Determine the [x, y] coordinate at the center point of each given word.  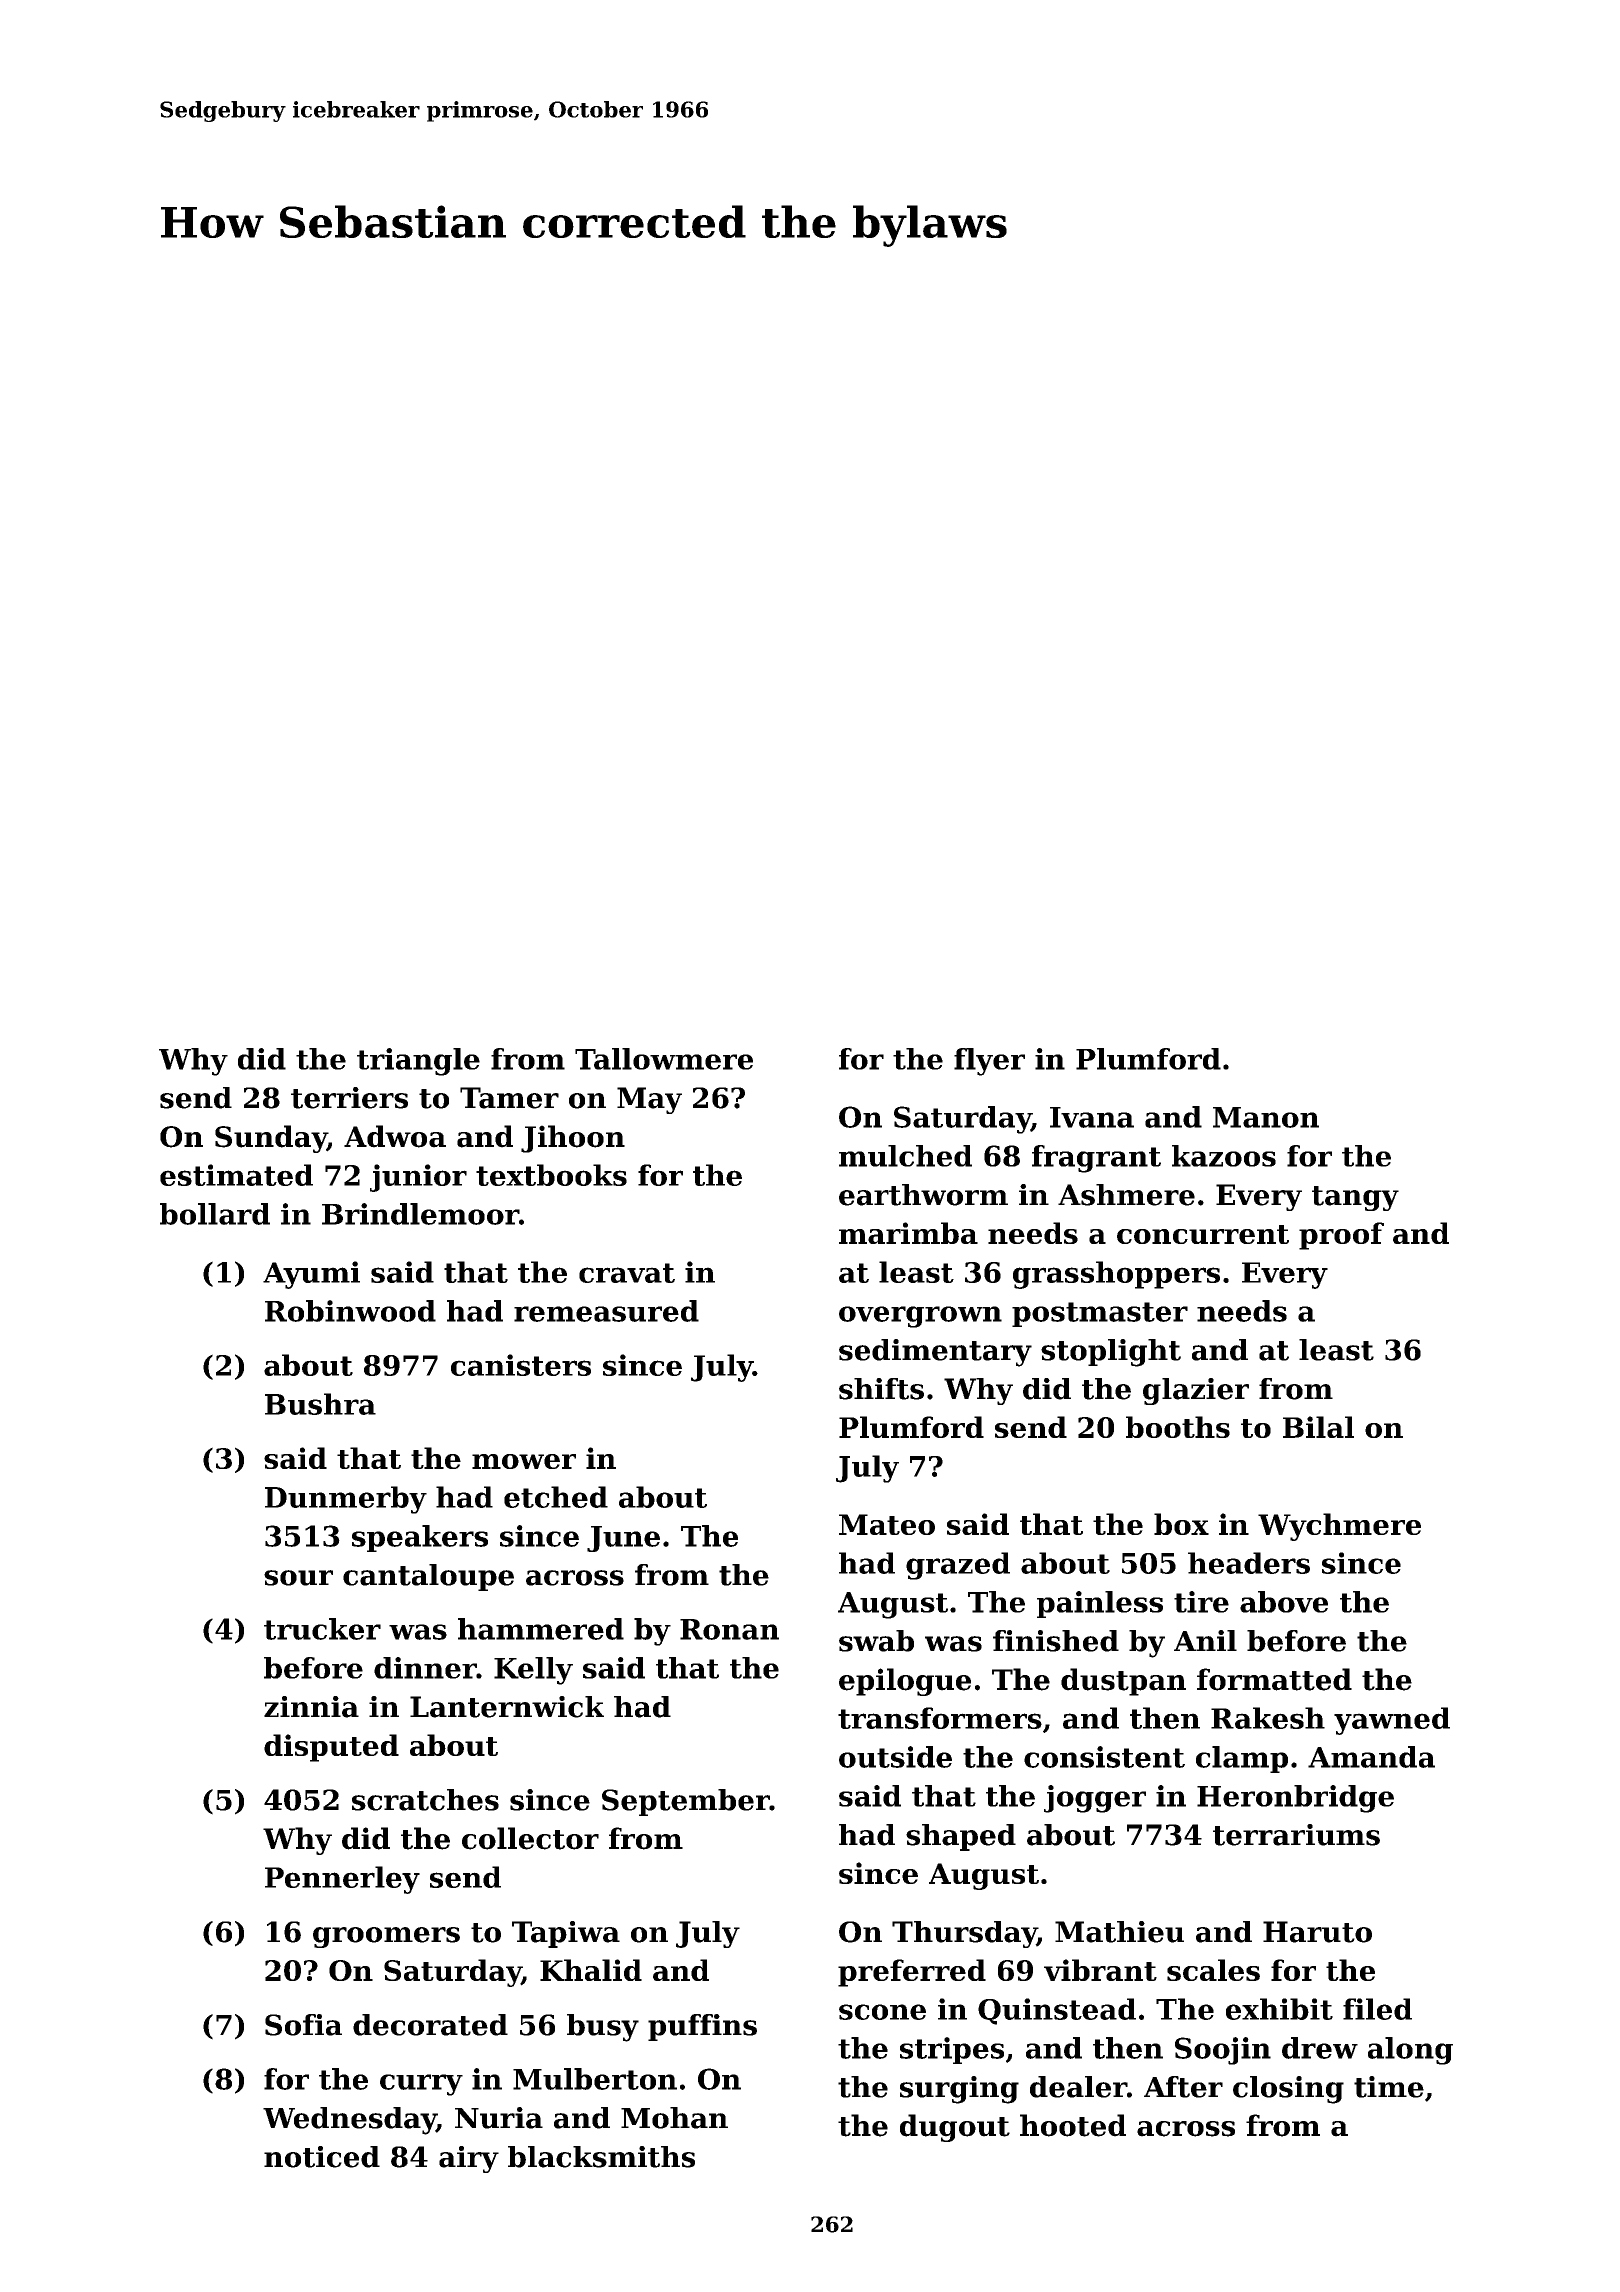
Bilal [1318, 1427]
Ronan [729, 1629]
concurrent [1203, 1234]
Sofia [303, 2025]
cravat [627, 1273]
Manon [1266, 1117]
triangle [418, 1062]
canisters [521, 1365]
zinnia [311, 1707]
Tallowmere [664, 1059]
